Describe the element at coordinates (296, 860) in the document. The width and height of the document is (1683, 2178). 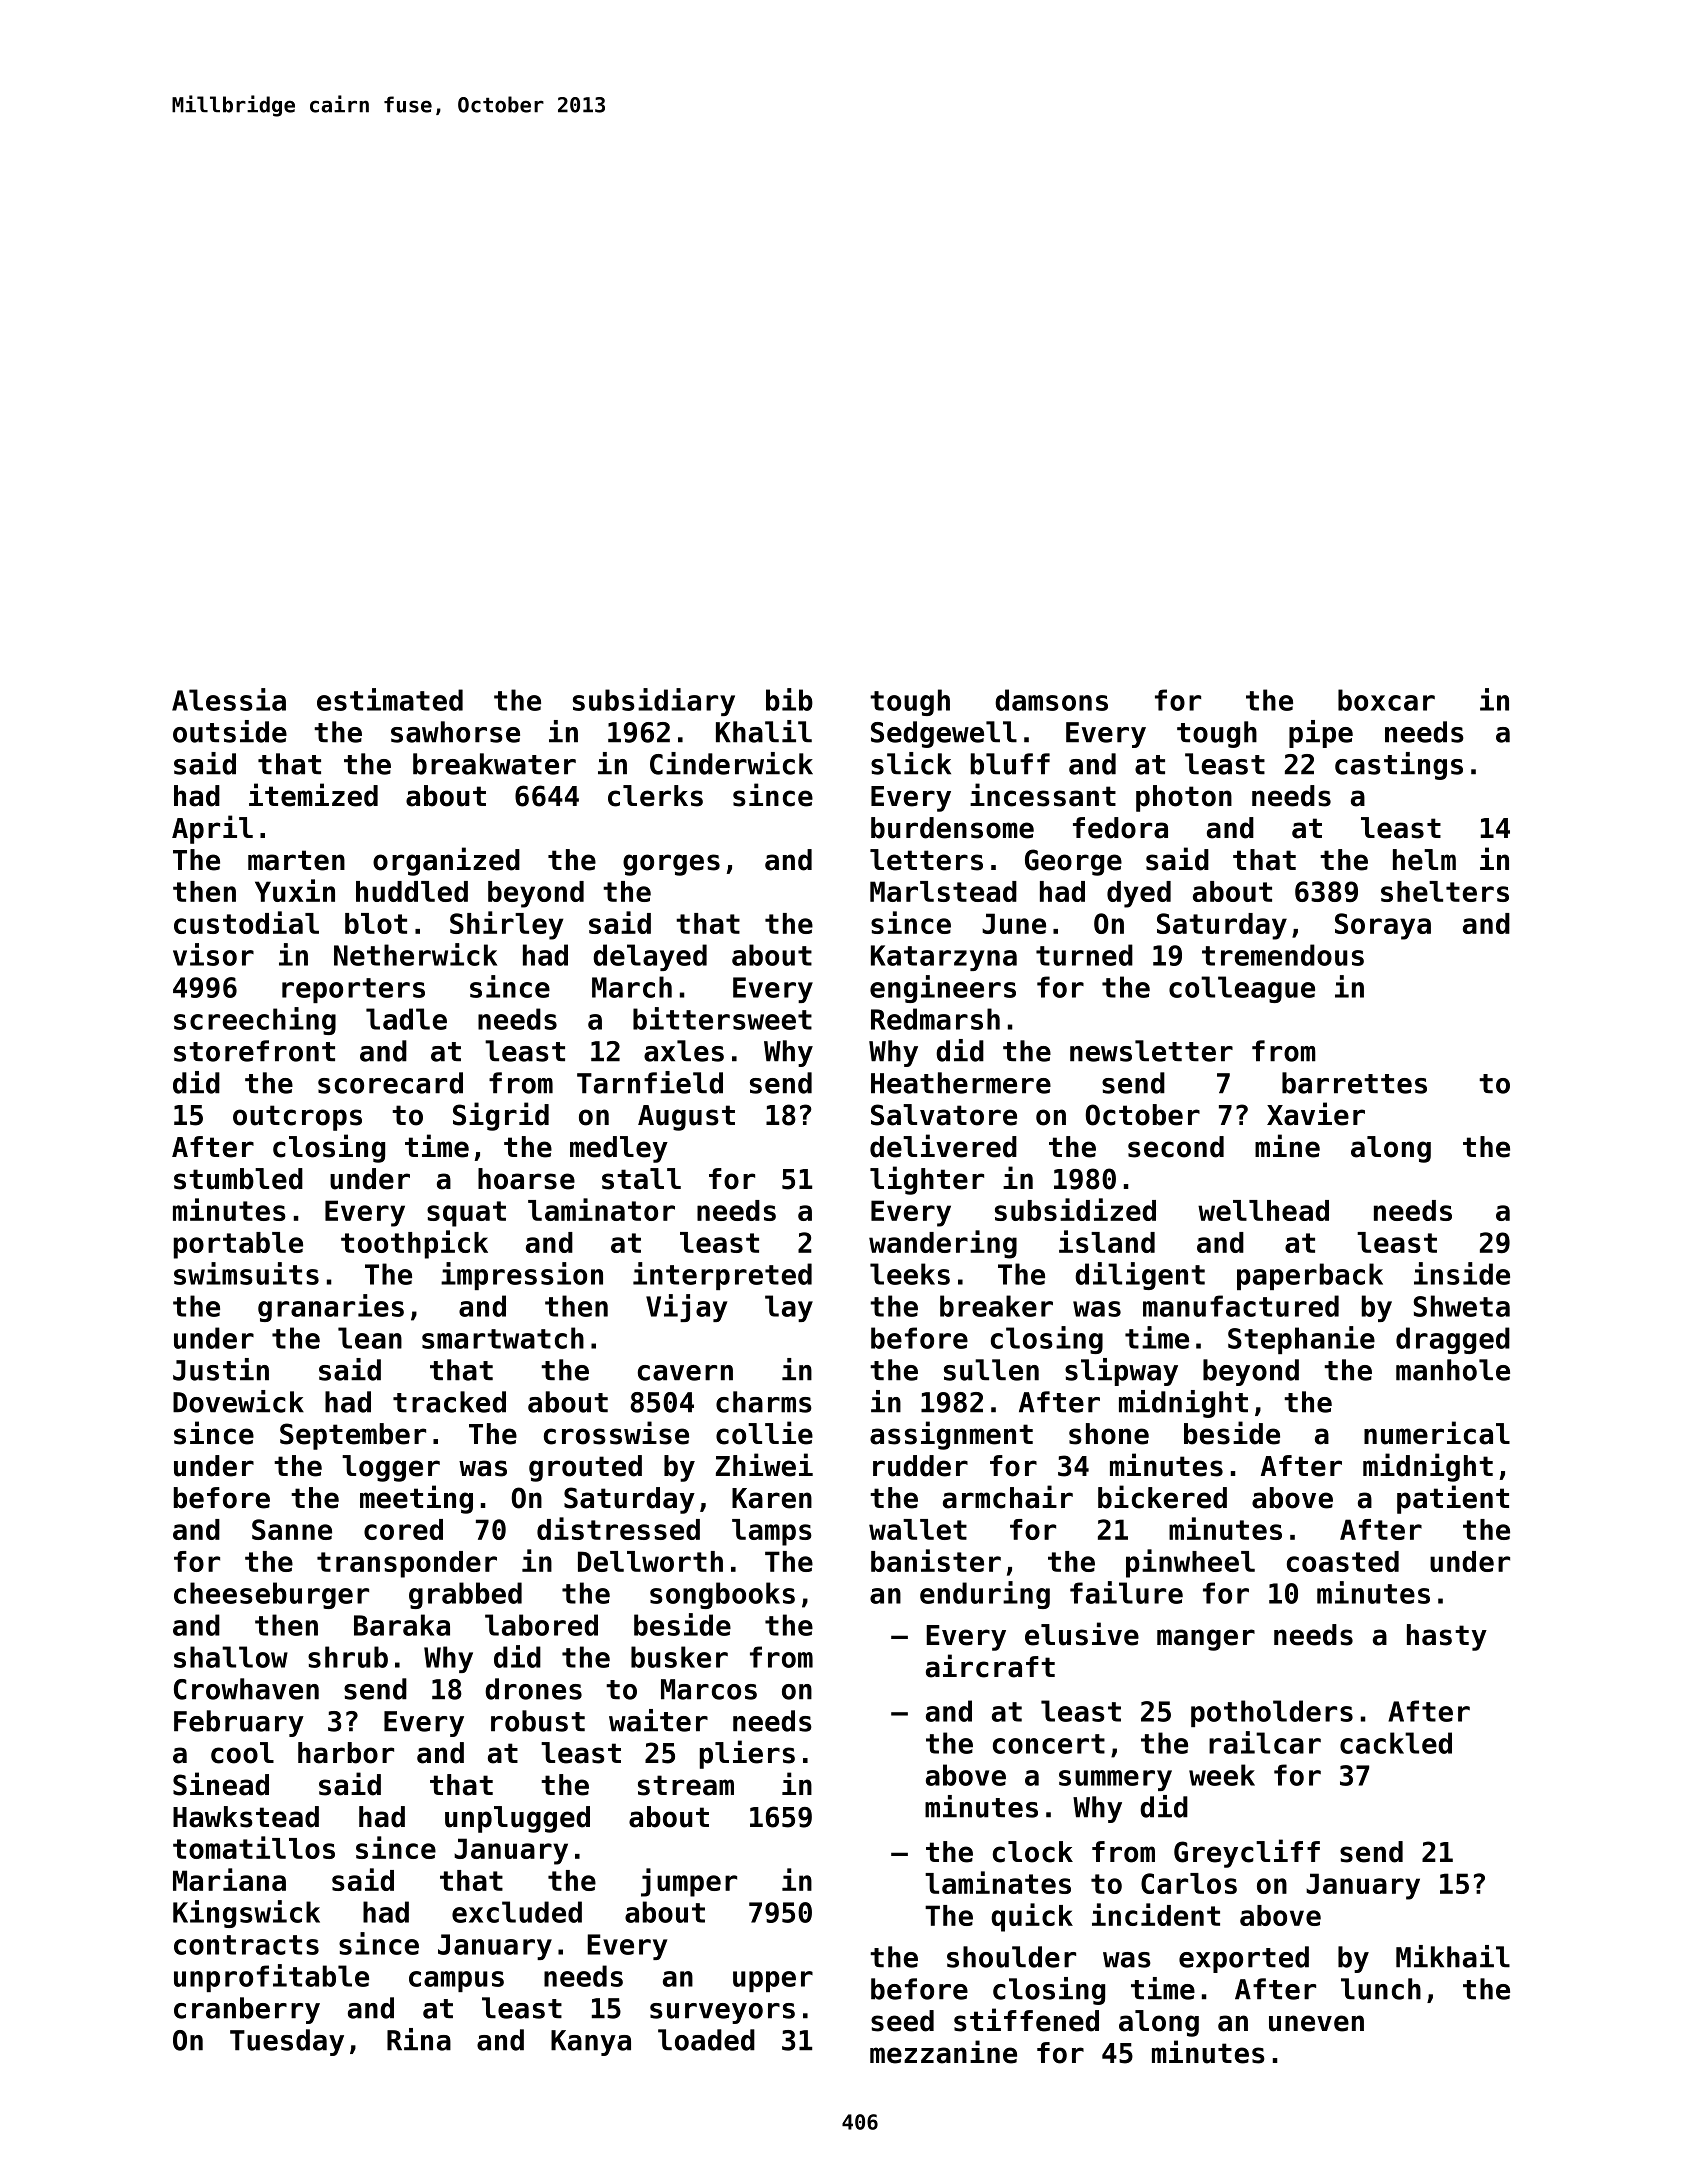
I see `marten` at that location.
